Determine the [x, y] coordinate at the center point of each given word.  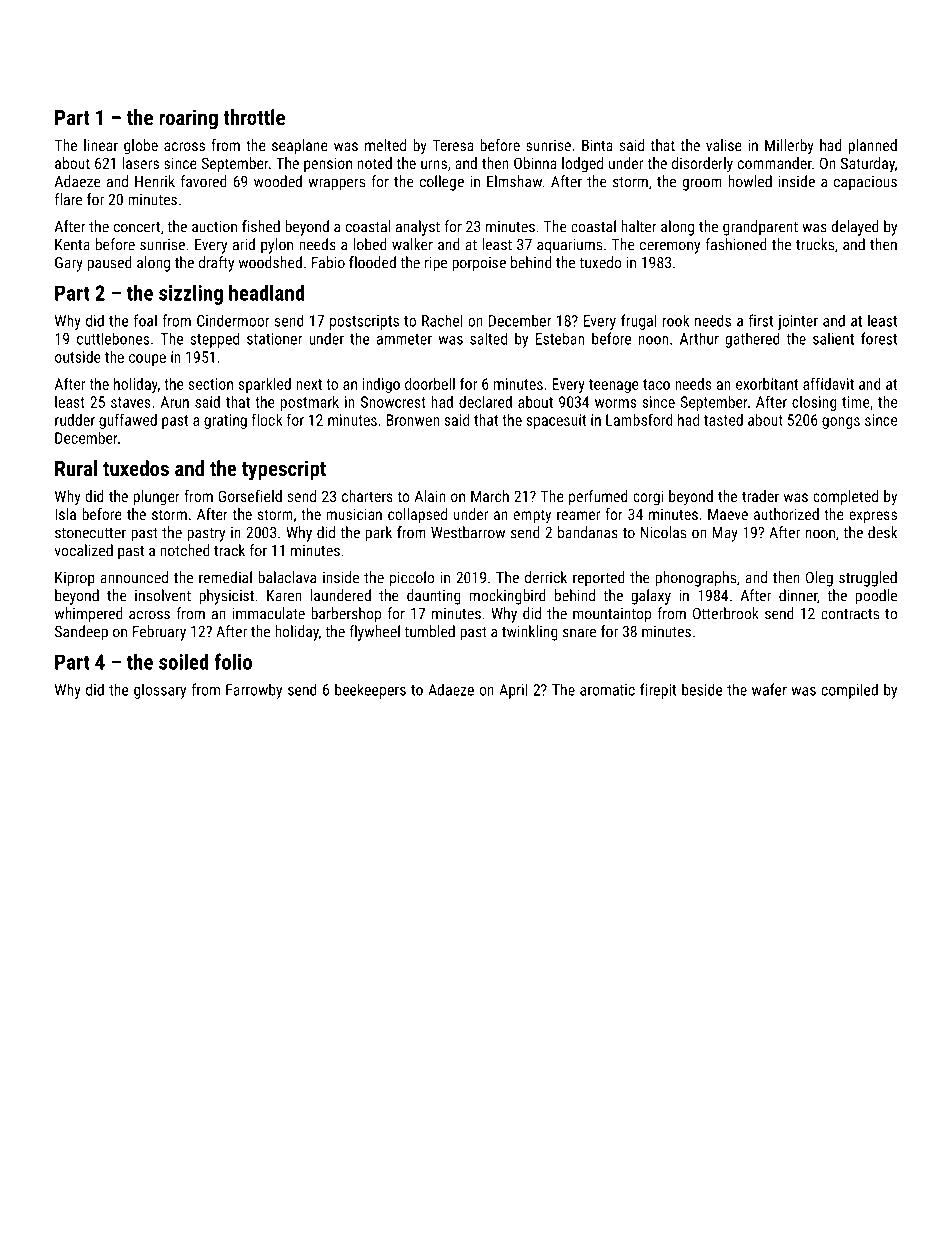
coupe [147, 360]
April [513, 691]
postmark [310, 403]
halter [639, 226]
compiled [849, 691]
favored [204, 181]
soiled [184, 661]
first [761, 320]
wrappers [336, 184]
